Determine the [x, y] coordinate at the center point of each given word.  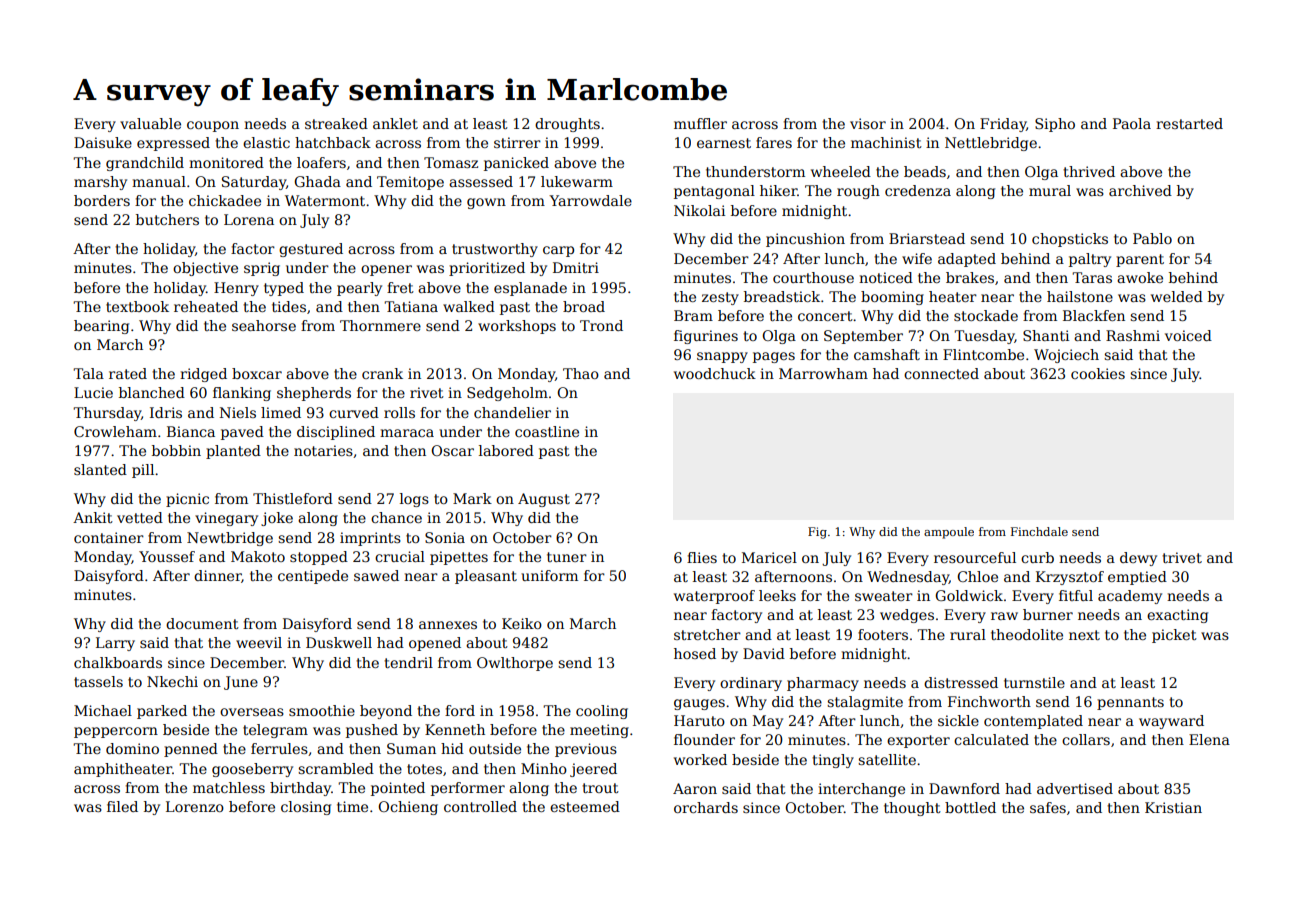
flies [702, 557]
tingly [833, 761]
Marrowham [823, 373]
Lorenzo [195, 806]
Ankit [93, 517]
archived [1140, 190]
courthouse [813, 277]
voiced [1188, 335]
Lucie [93, 392]
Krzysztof [1070, 578]
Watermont [325, 200]
